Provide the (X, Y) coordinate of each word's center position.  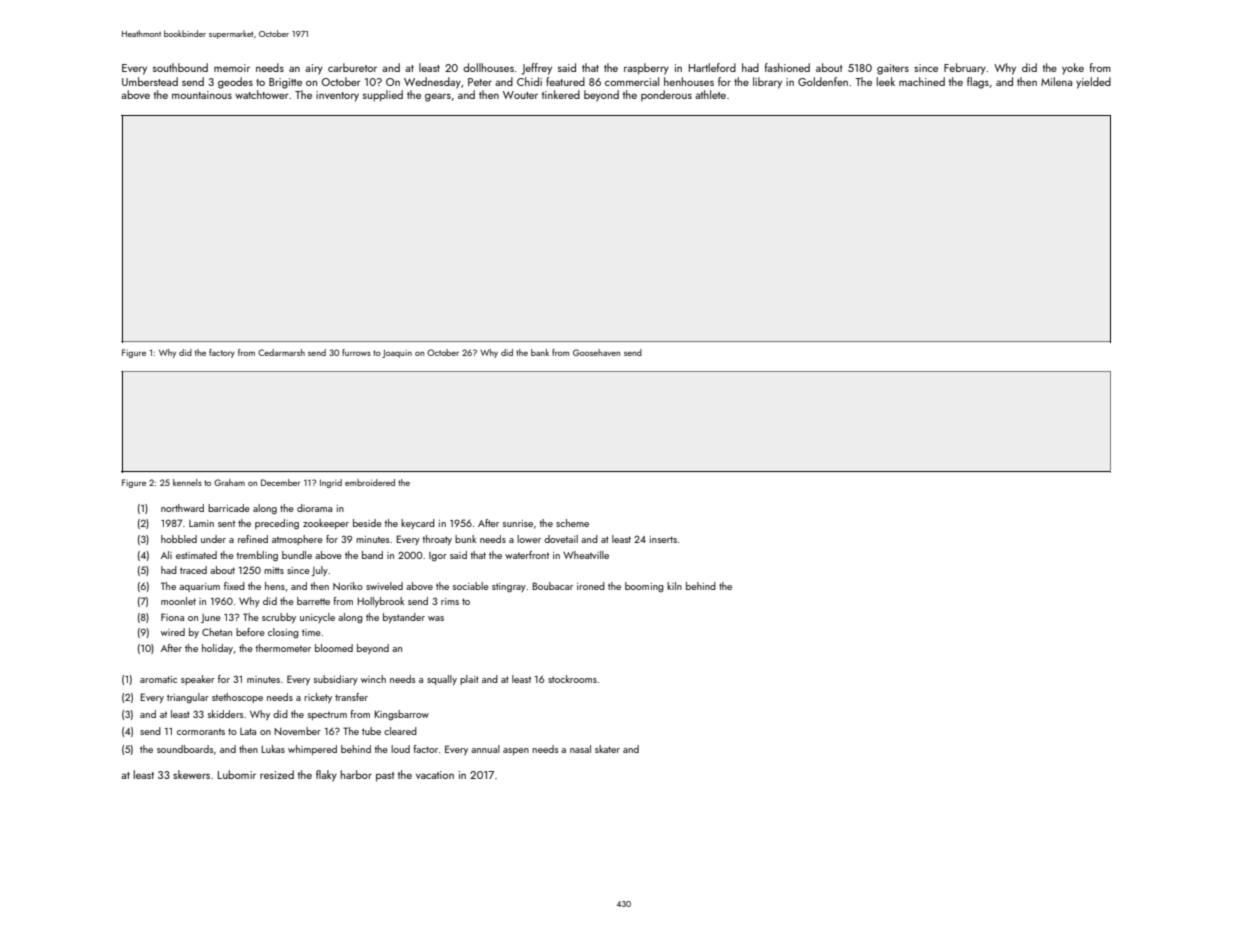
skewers (191, 774)
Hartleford (712, 67)
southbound (180, 67)
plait (469, 680)
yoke (1073, 69)
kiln (674, 586)
